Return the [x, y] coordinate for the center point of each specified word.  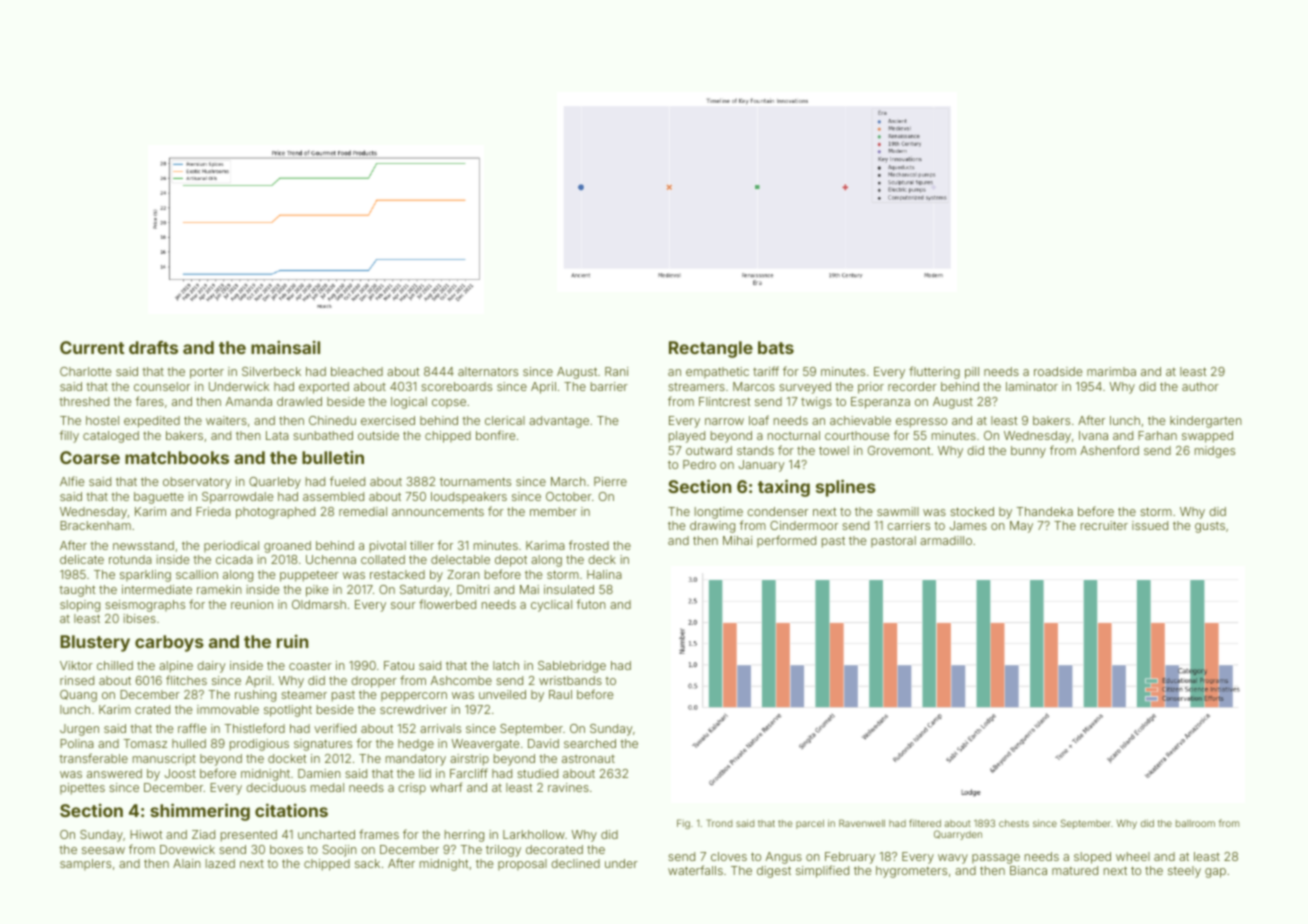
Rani [616, 371]
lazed [220, 863]
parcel [810, 824]
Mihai [737, 540]
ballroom [1195, 823]
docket [287, 758]
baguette [159, 498]
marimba [1111, 371]
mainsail [285, 347]
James [968, 525]
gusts [1210, 527]
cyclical [551, 606]
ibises [139, 618]
